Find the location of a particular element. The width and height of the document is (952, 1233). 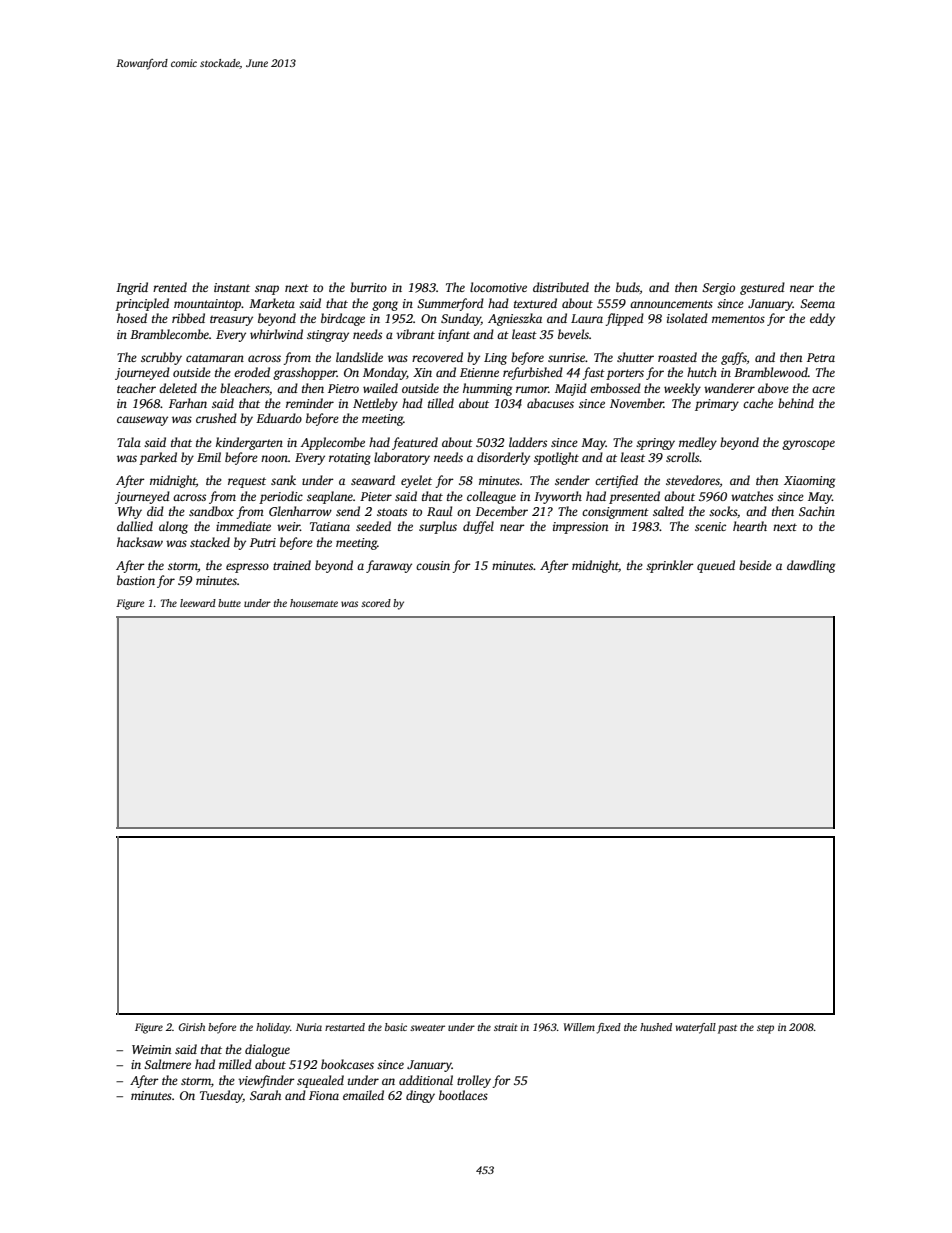

Willem is located at coordinates (579, 1027).
